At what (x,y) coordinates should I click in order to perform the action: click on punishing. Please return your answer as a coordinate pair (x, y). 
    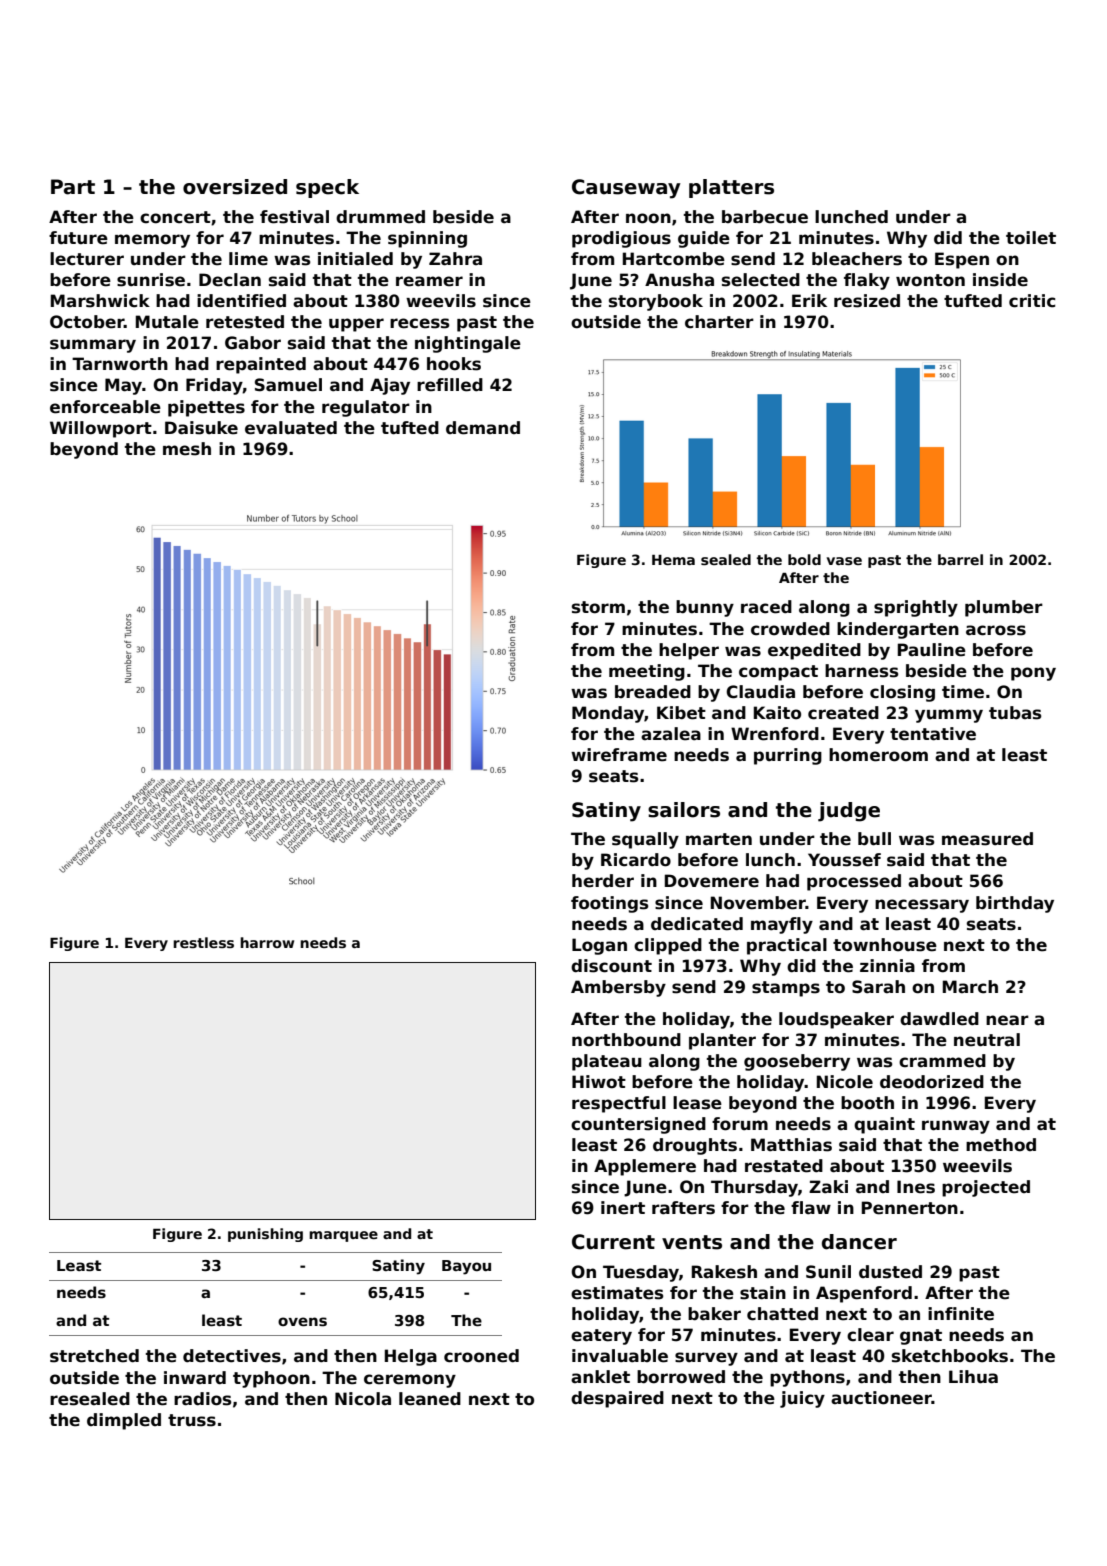
    Looking at the image, I should click on (265, 1235).
